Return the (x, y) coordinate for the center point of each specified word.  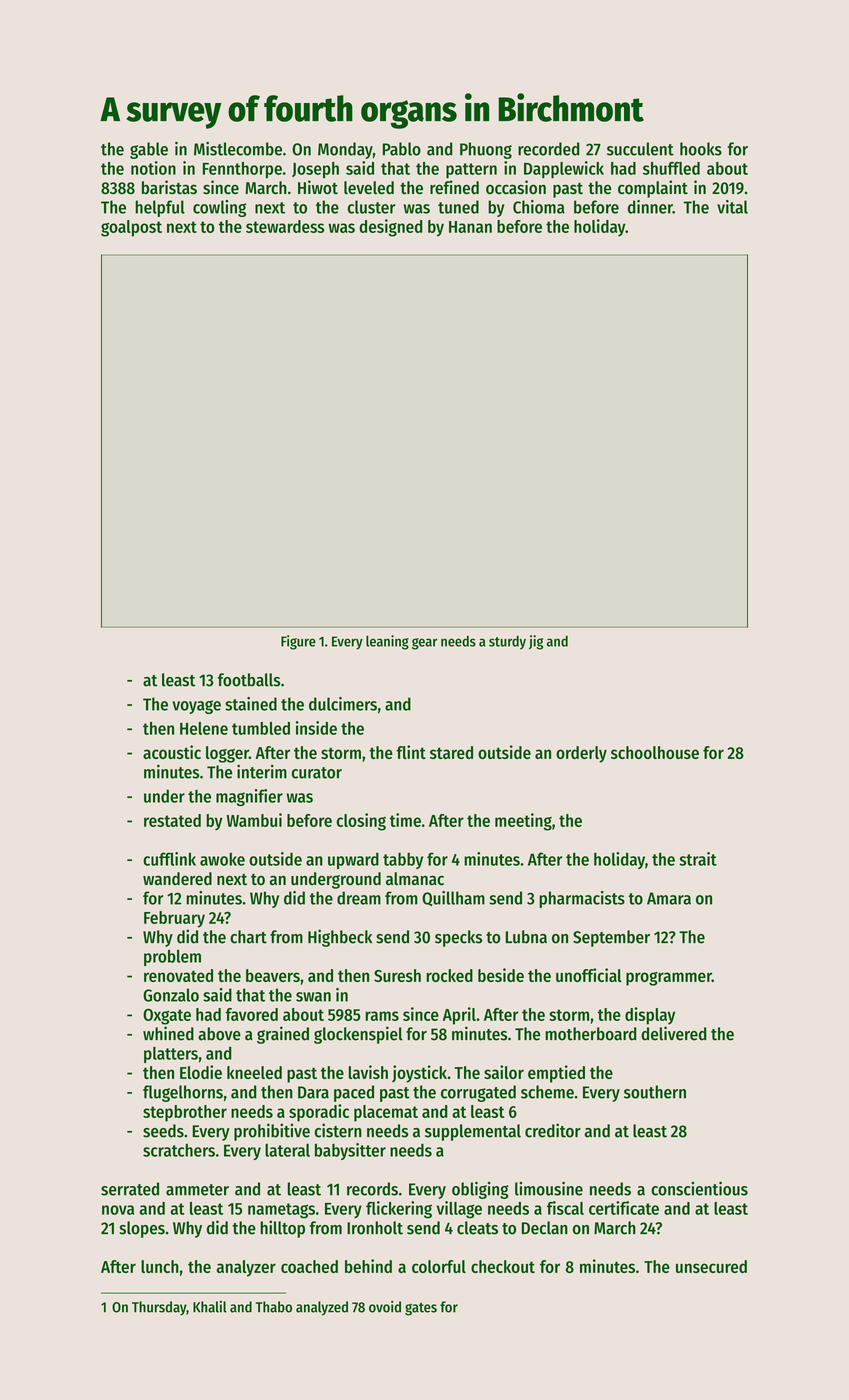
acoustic (172, 752)
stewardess (285, 226)
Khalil (210, 1307)
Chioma (539, 207)
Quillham (453, 898)
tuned (458, 207)
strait (698, 859)
